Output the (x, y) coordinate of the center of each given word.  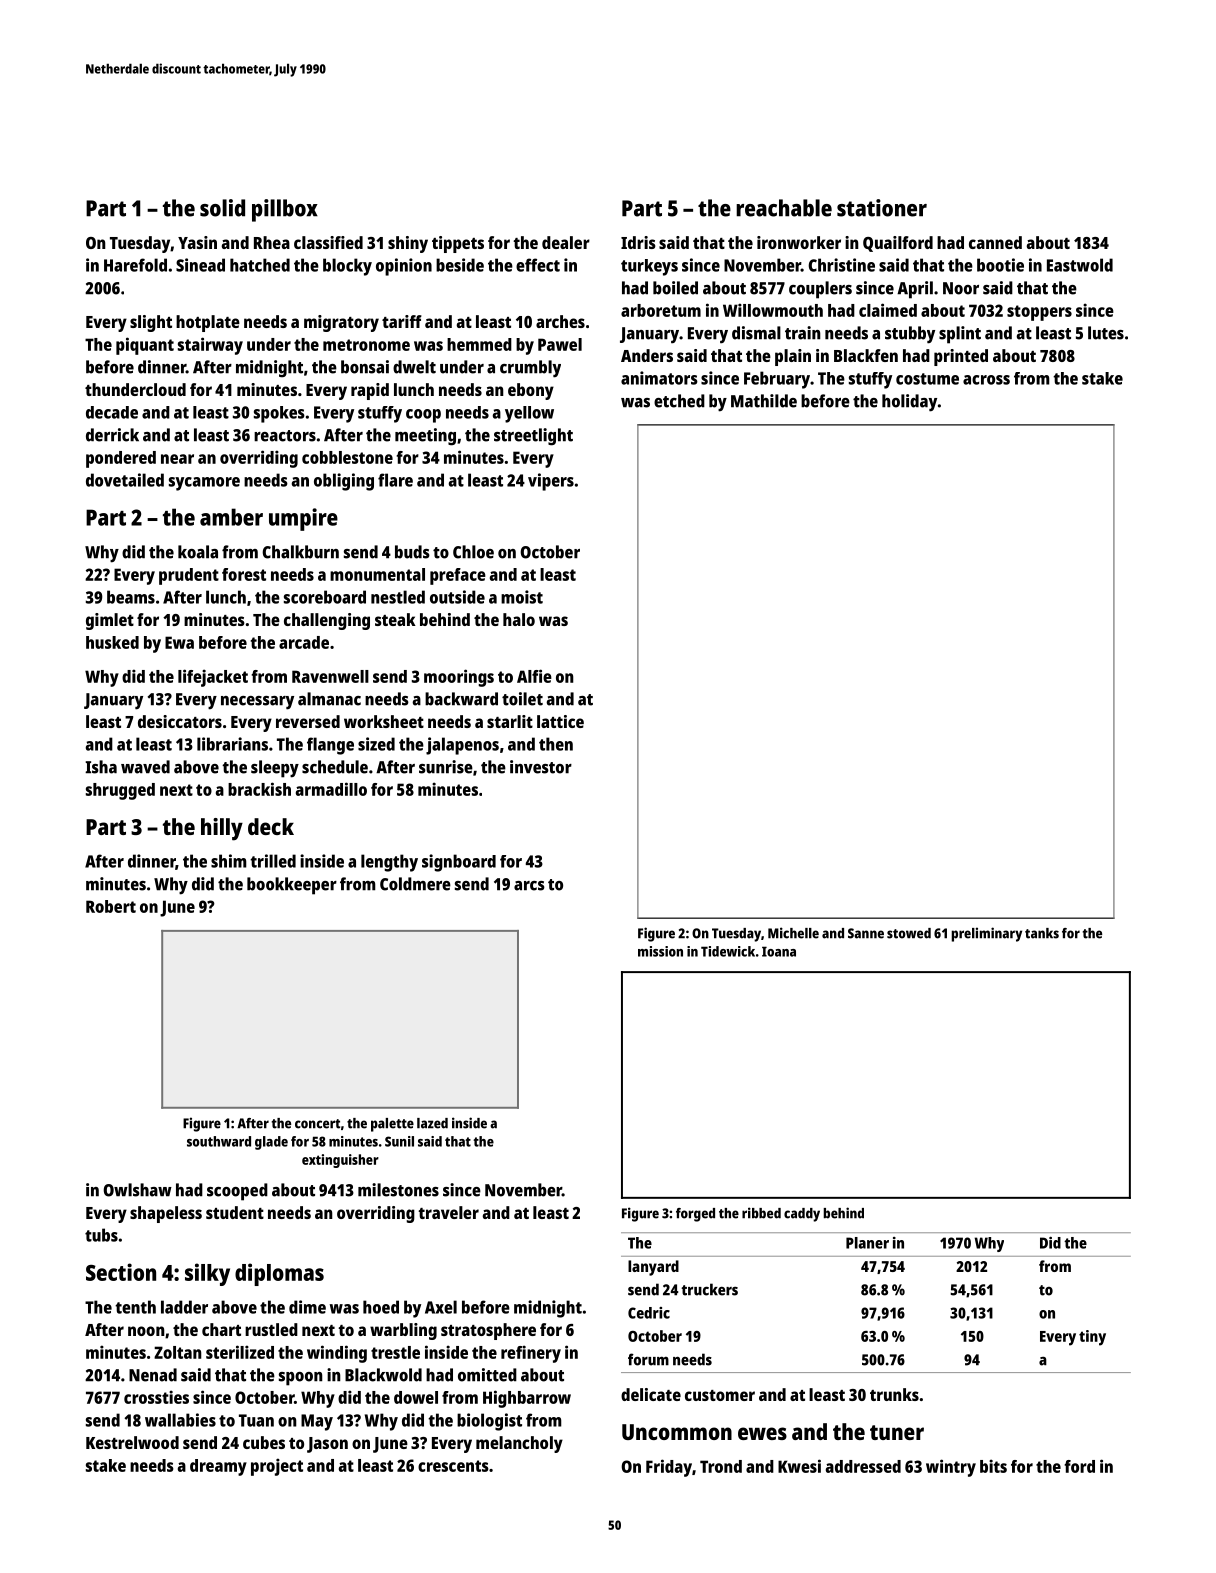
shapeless (166, 1214)
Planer (867, 1243)
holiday (909, 403)
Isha (101, 767)
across (986, 380)
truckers (709, 1289)
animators (659, 378)
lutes (1106, 333)
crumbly (530, 369)
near (177, 459)
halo (519, 619)
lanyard (653, 1268)
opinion (404, 267)
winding (337, 1354)
